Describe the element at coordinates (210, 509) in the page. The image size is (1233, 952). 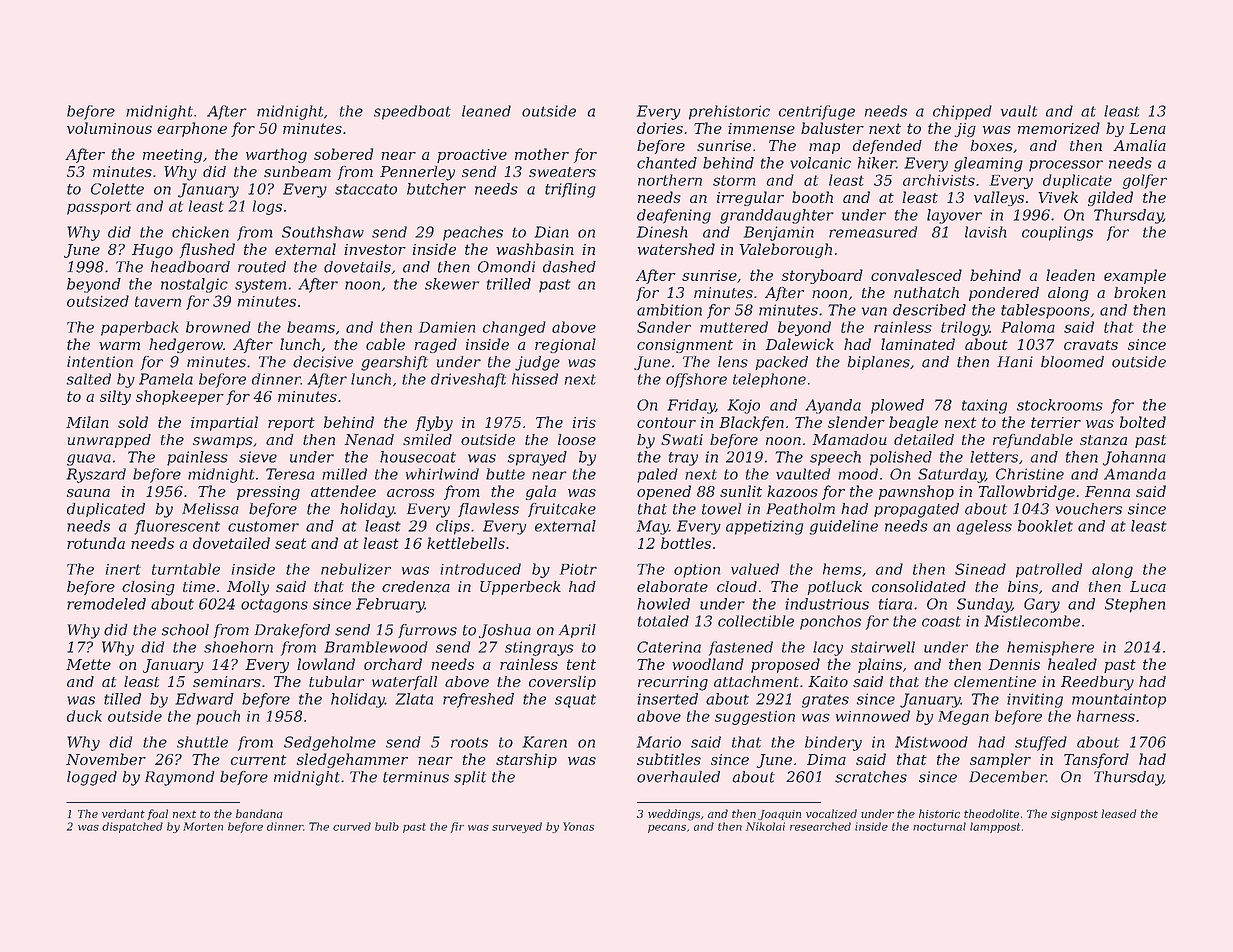
I see `Melissa` at that location.
